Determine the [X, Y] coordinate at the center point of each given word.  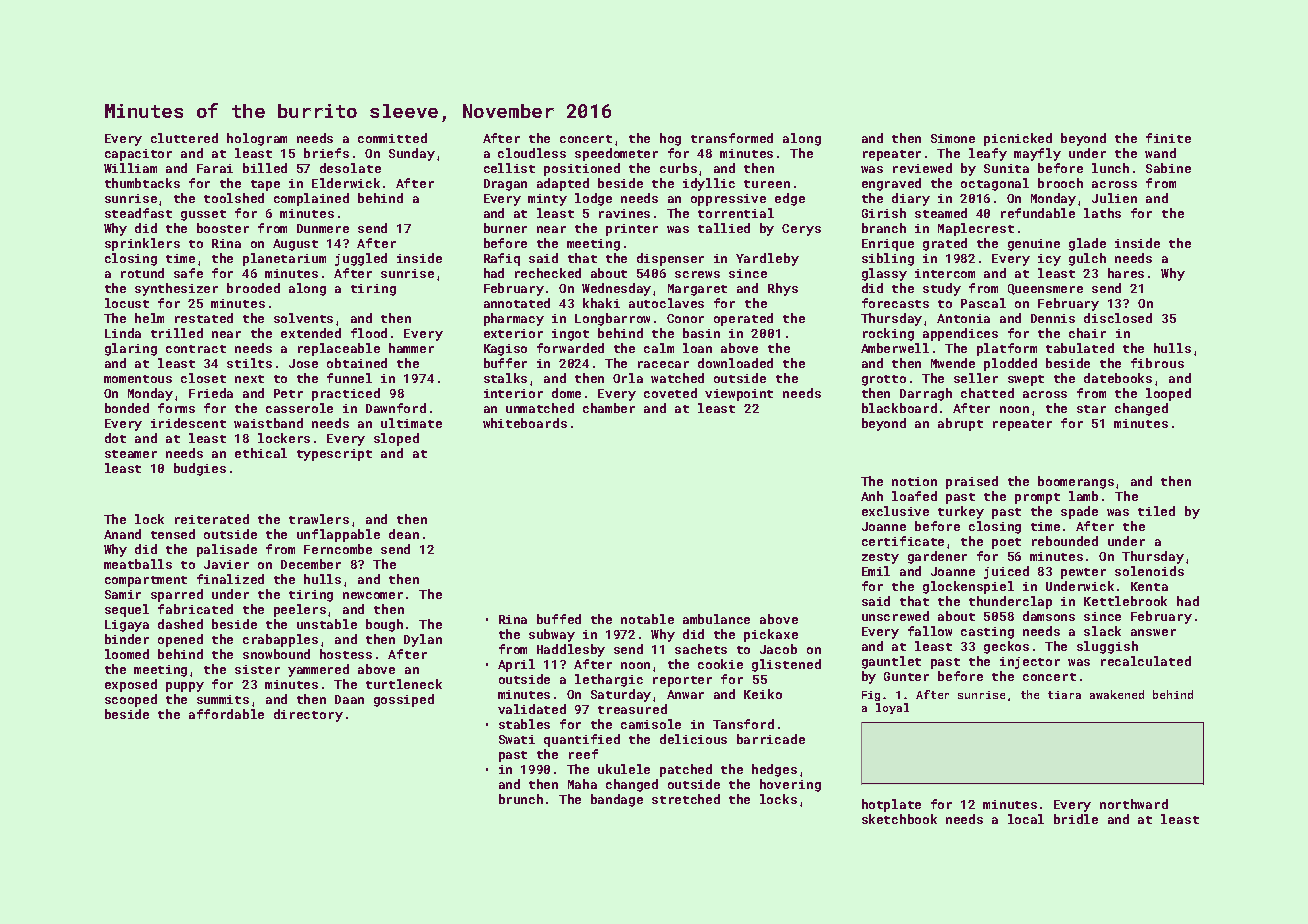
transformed [732, 138]
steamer [131, 454]
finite [1168, 138]
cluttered [184, 138]
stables [524, 724]
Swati [517, 739]
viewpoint [739, 395]
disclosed [1118, 318]
